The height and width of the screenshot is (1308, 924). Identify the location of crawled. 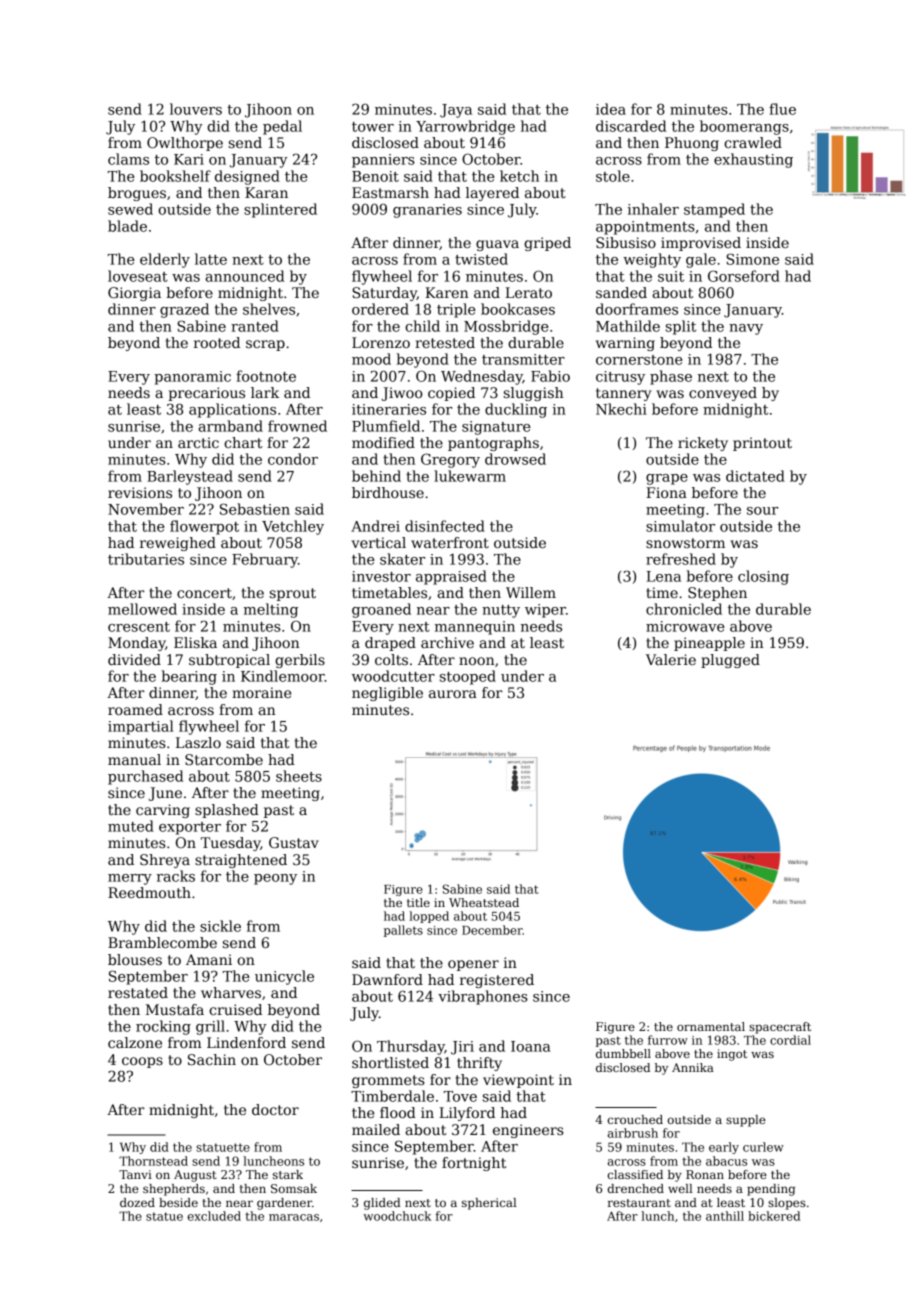
(753, 142).
